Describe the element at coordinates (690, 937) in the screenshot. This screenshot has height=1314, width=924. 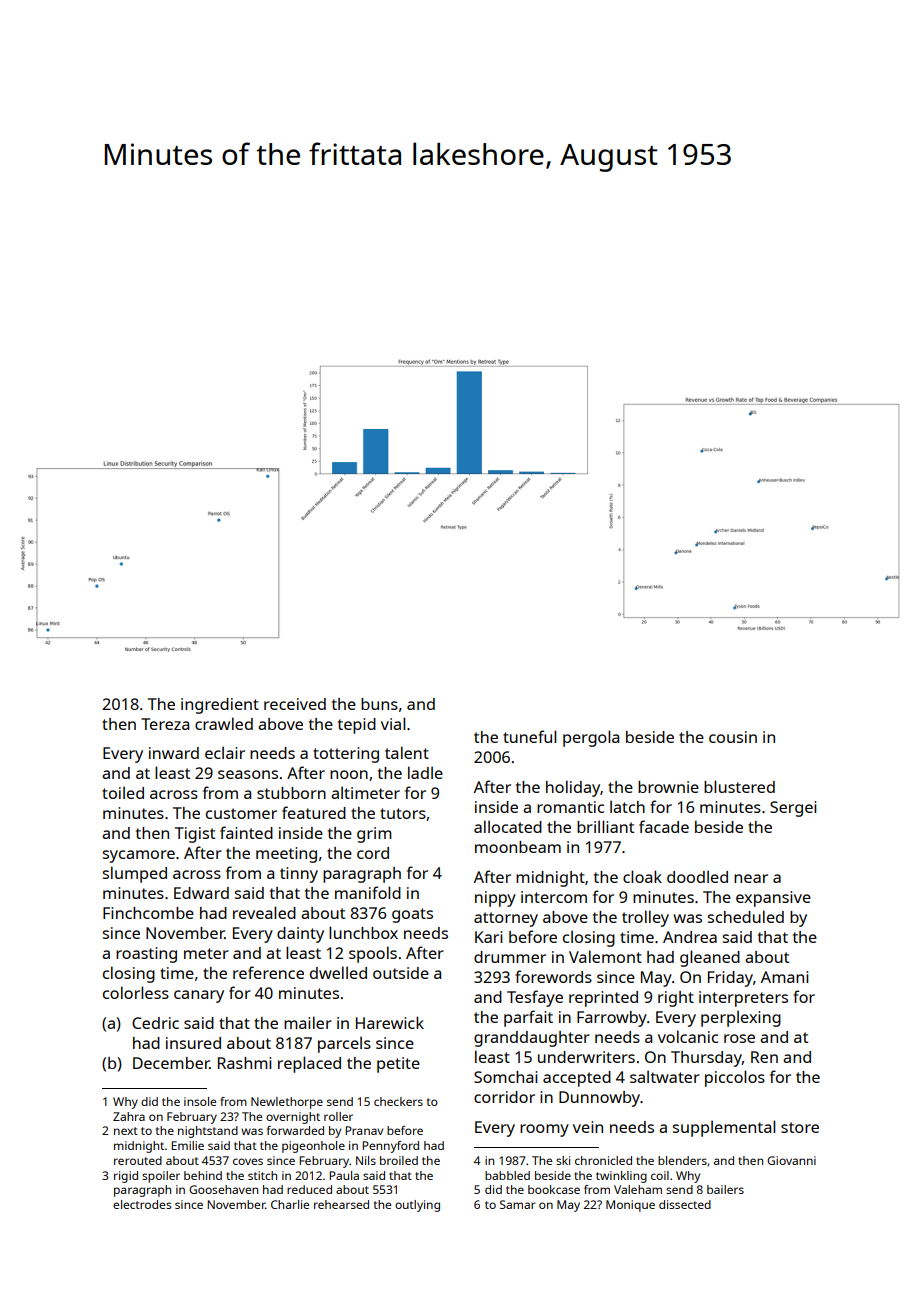
I see `Andrea` at that location.
